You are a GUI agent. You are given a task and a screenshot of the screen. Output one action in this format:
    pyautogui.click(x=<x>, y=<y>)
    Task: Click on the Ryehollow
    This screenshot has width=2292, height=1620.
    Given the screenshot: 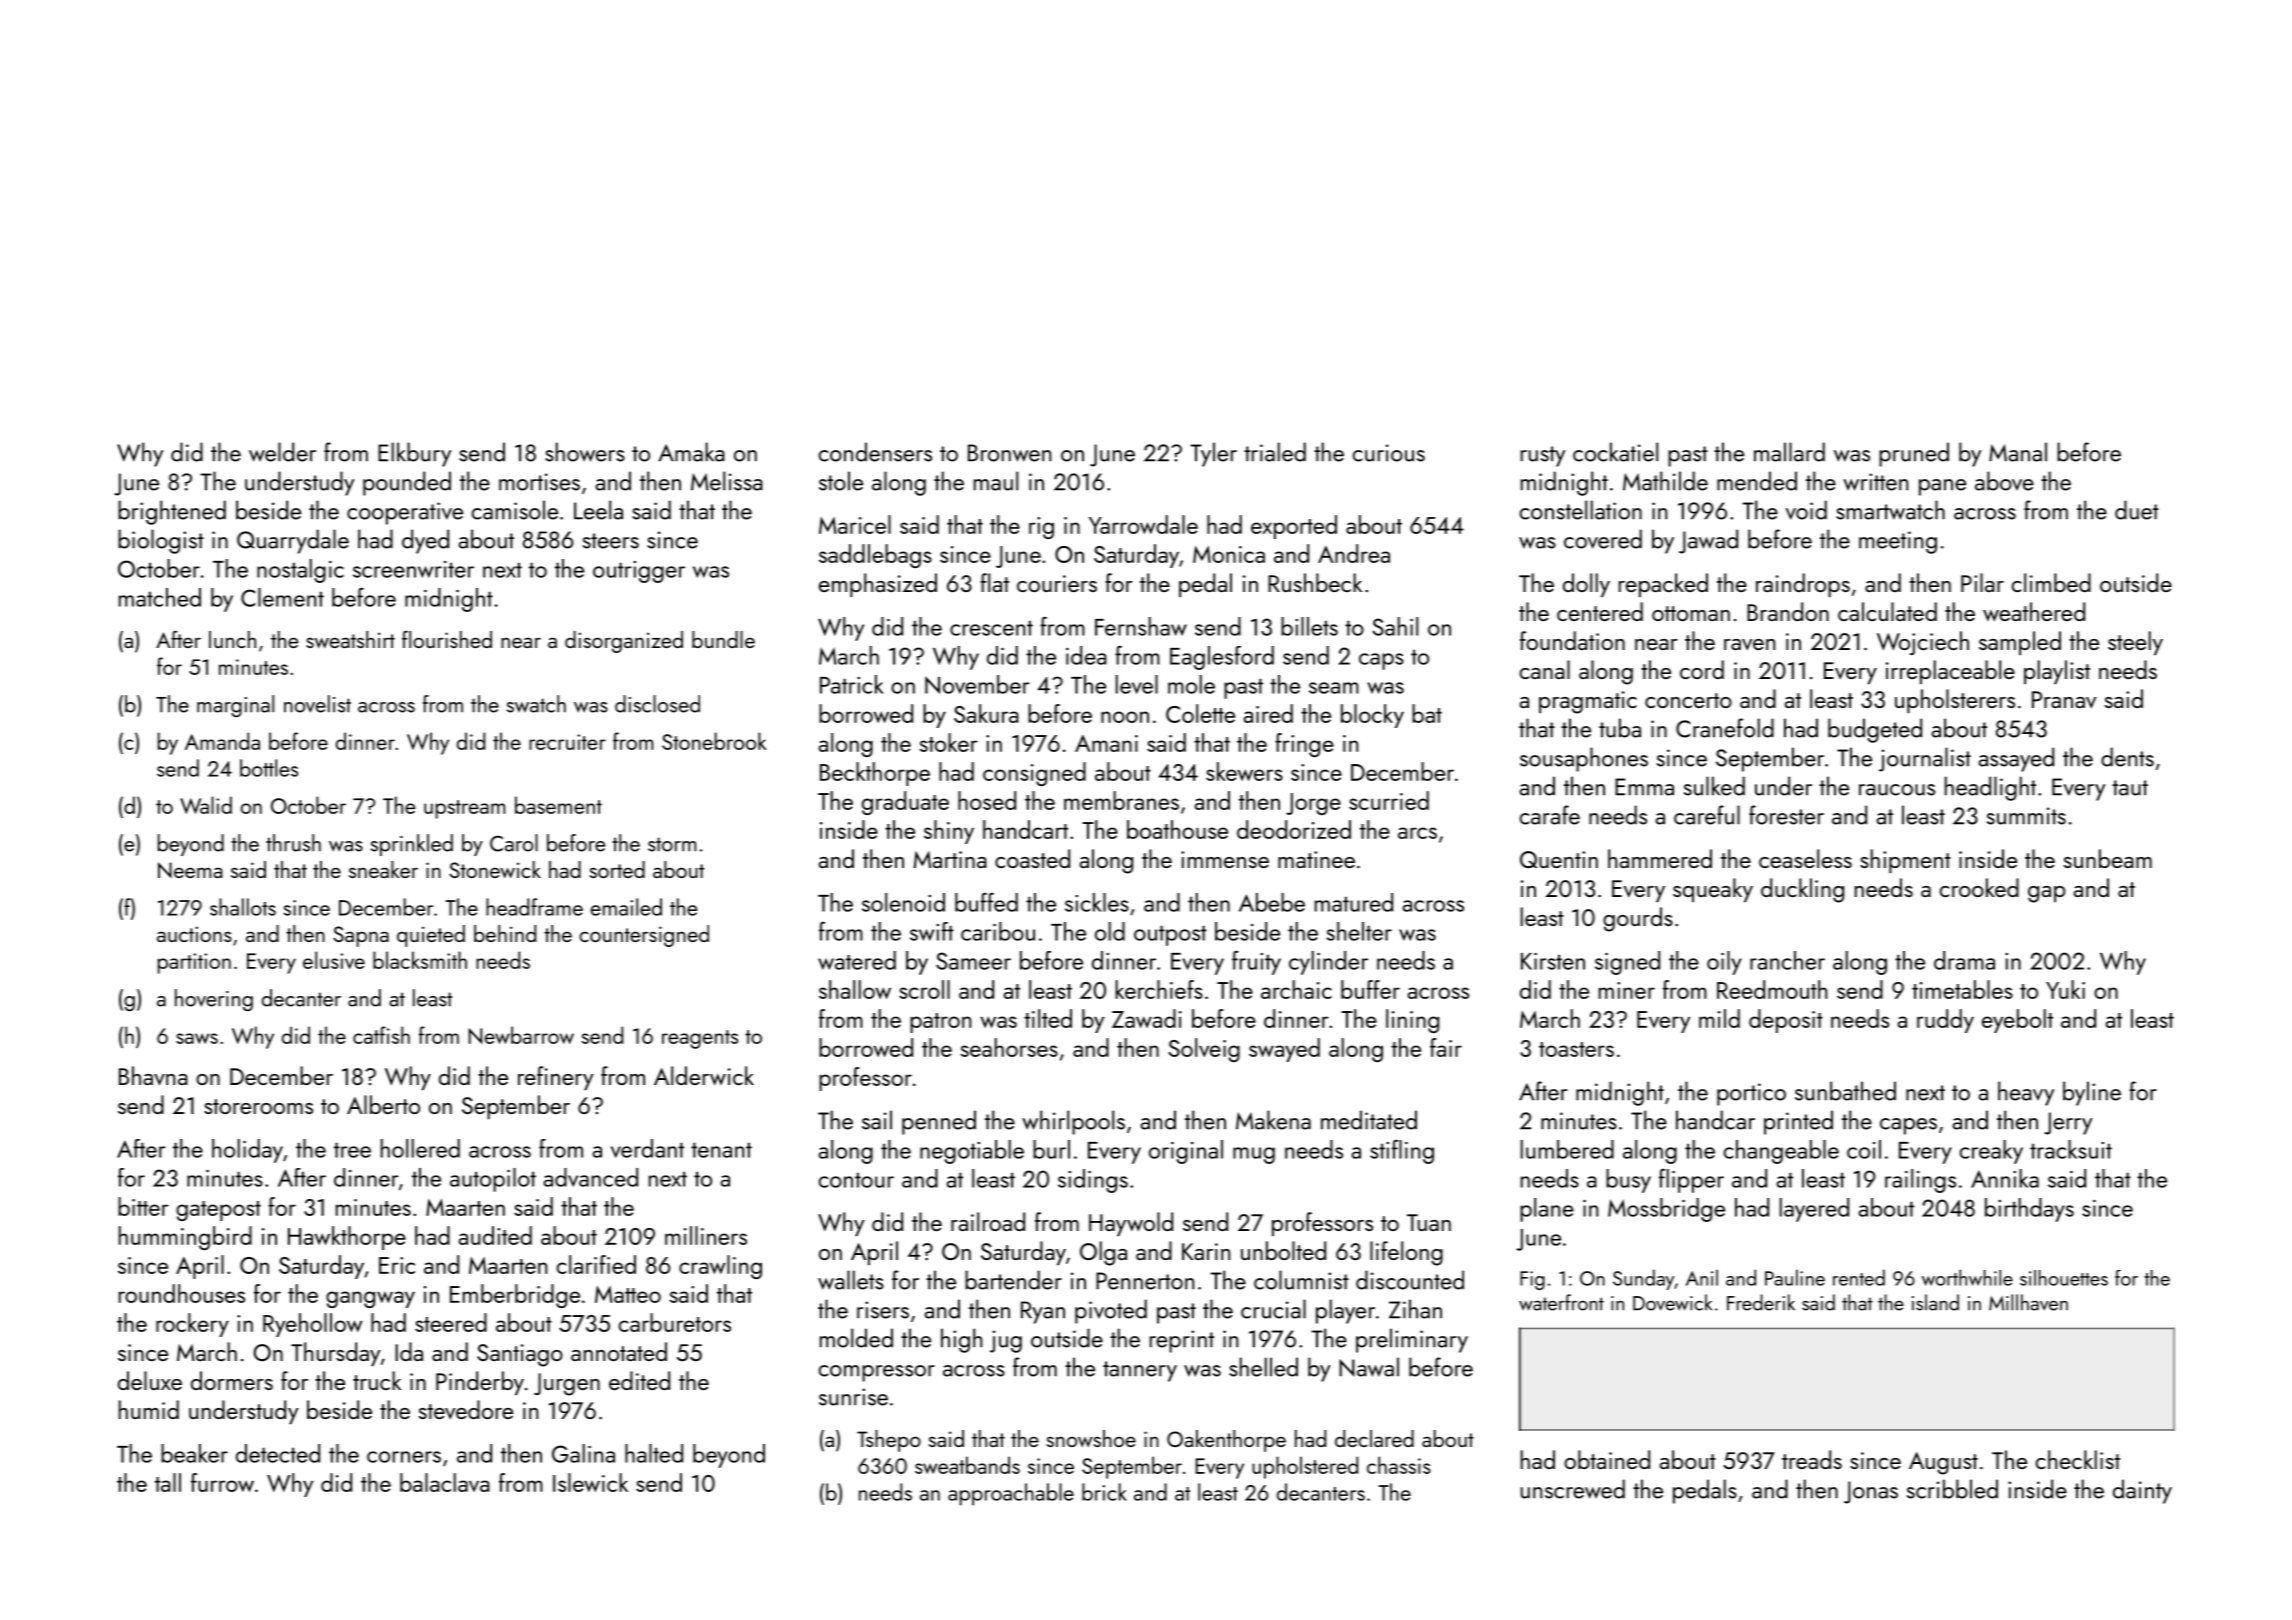 What is the action you would take?
    pyautogui.click(x=313, y=1325)
